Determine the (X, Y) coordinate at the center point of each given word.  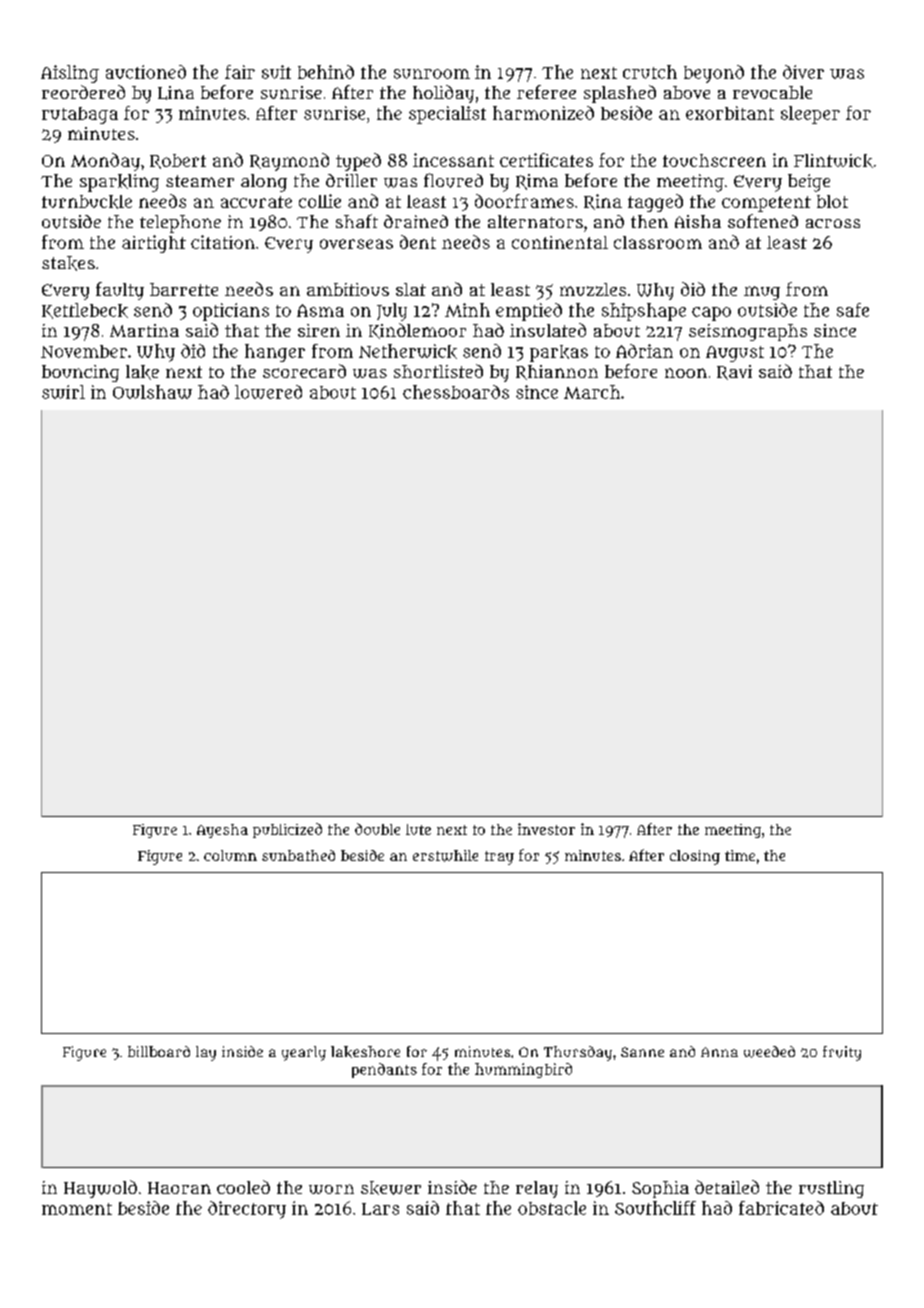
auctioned (146, 72)
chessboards (456, 392)
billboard (159, 1051)
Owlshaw (152, 392)
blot (832, 201)
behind (326, 72)
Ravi (734, 372)
